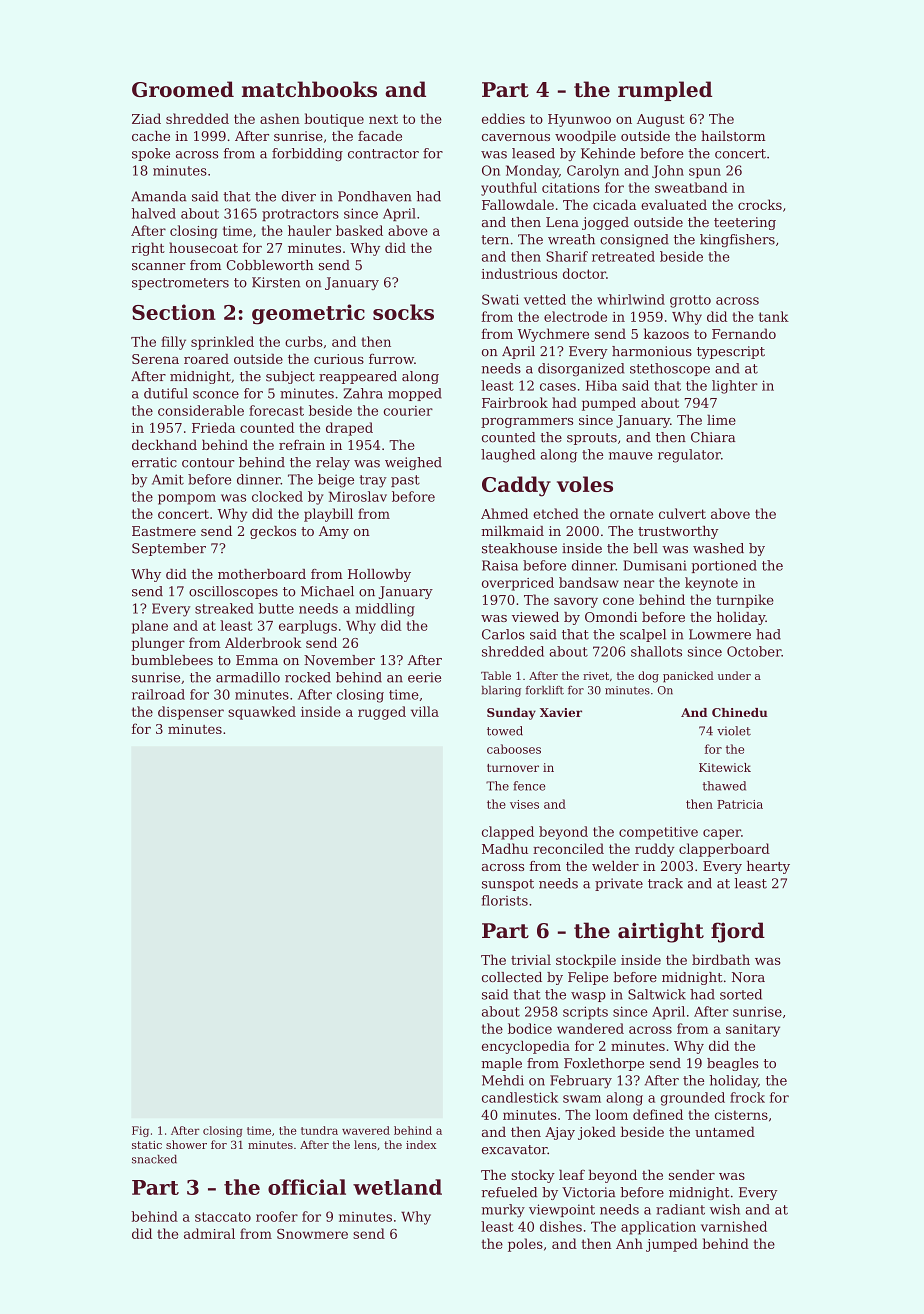 This image has width=924, height=1314. What do you see at coordinates (382, 713) in the image?
I see `rugged` at bounding box center [382, 713].
